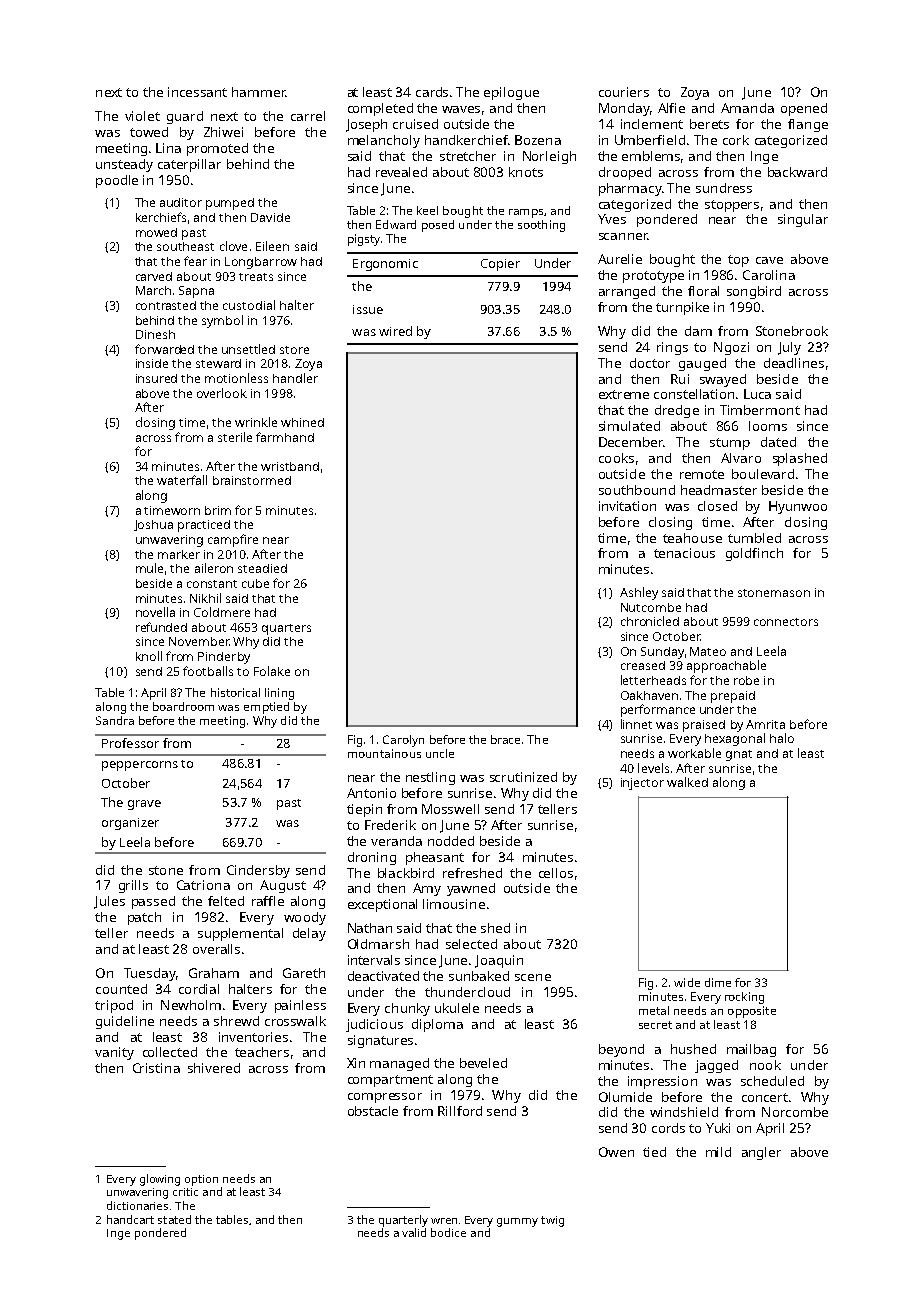 The height and width of the image is (1308, 924). What do you see at coordinates (556, 873) in the image?
I see `cellos` at bounding box center [556, 873].
